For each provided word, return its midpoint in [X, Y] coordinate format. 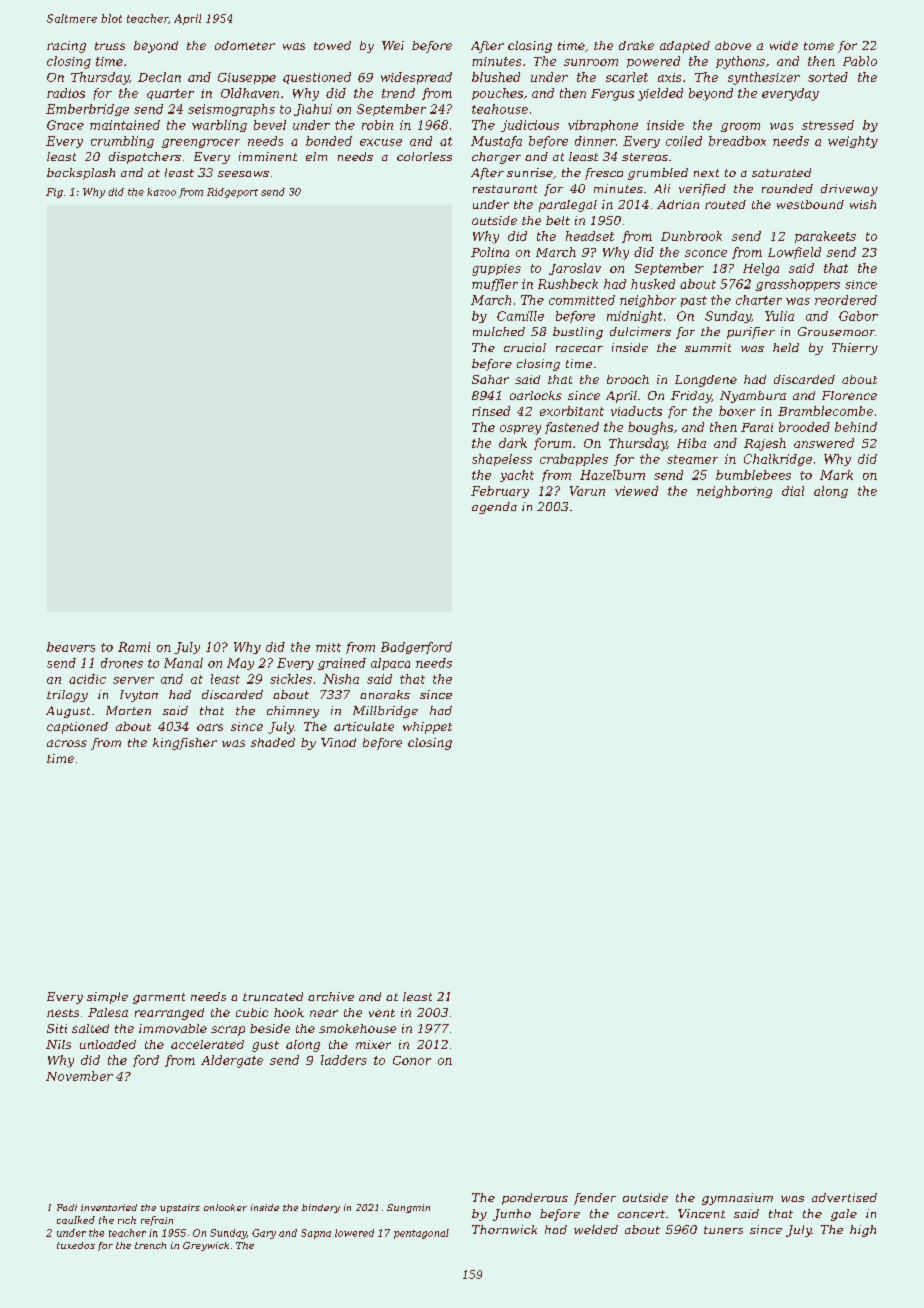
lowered [354, 1233]
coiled [684, 141]
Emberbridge [87, 110]
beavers [71, 647]
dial [793, 491]
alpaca [390, 664]
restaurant [505, 189]
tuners [723, 1230]
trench [150, 1245]
